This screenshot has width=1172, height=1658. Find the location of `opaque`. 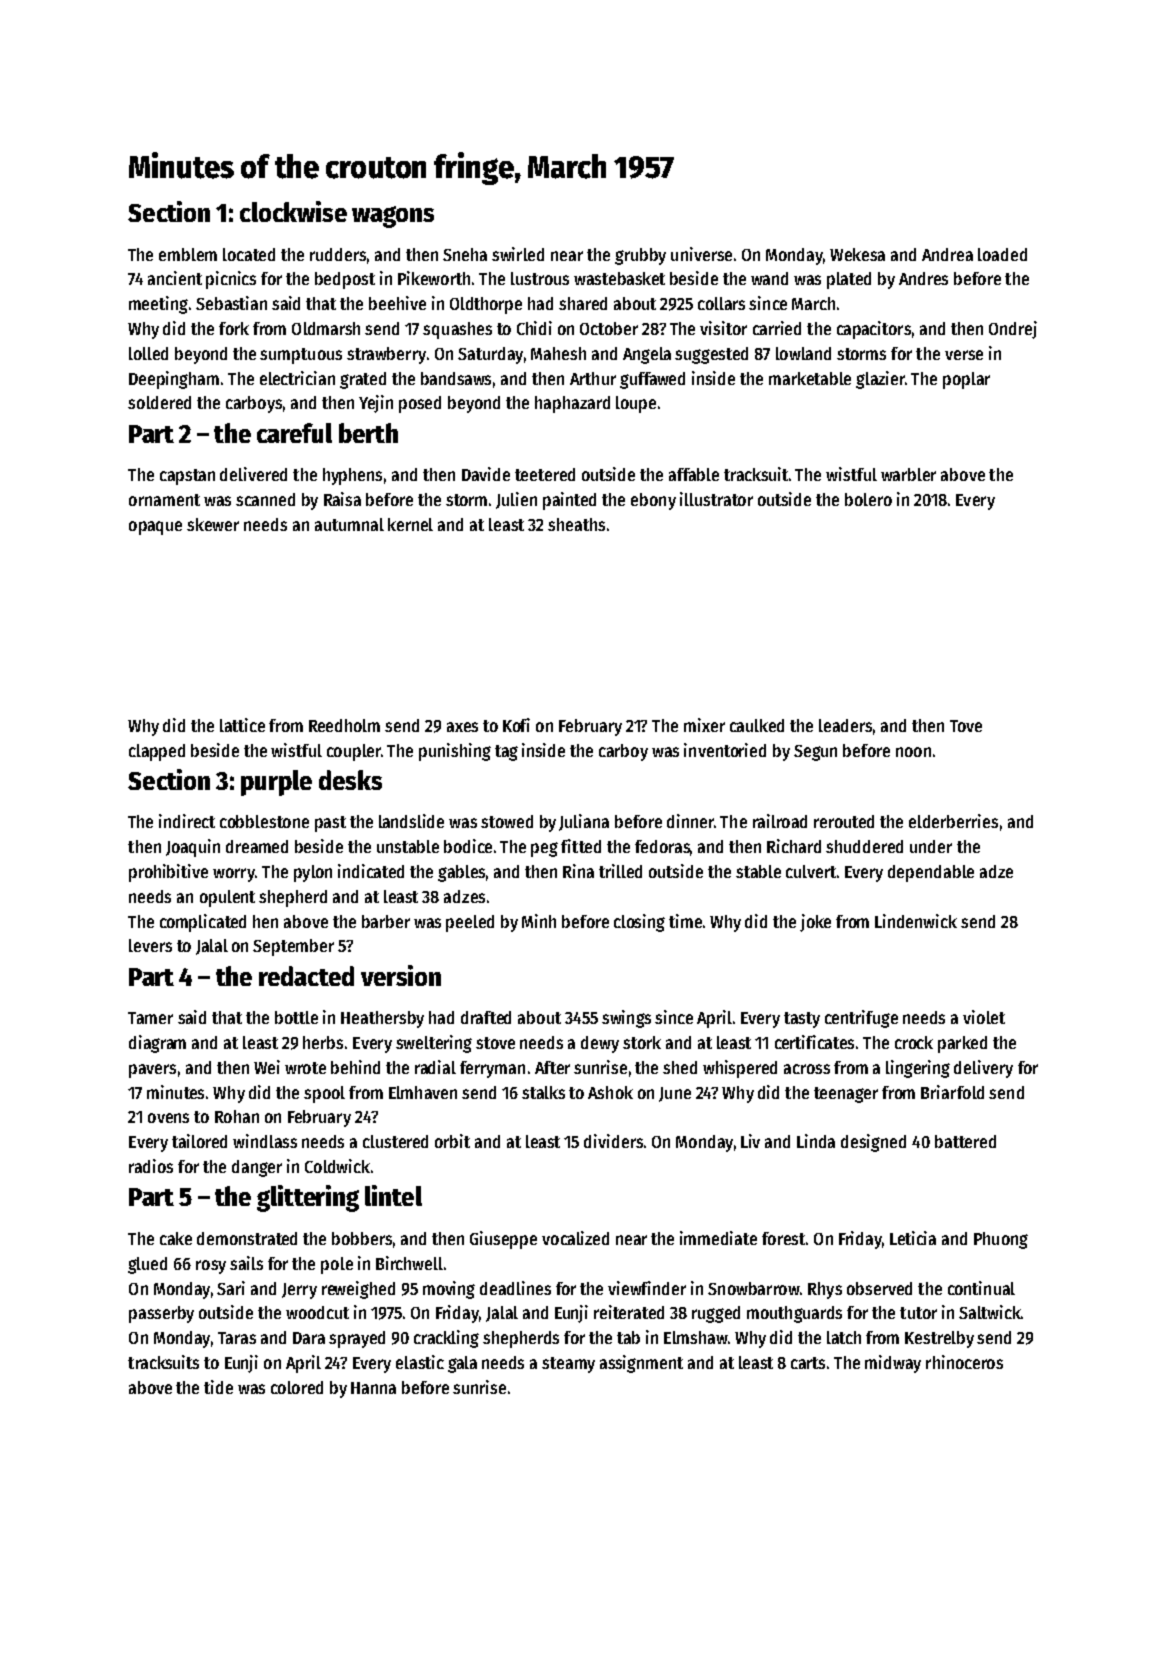

opaque is located at coordinates (155, 528).
